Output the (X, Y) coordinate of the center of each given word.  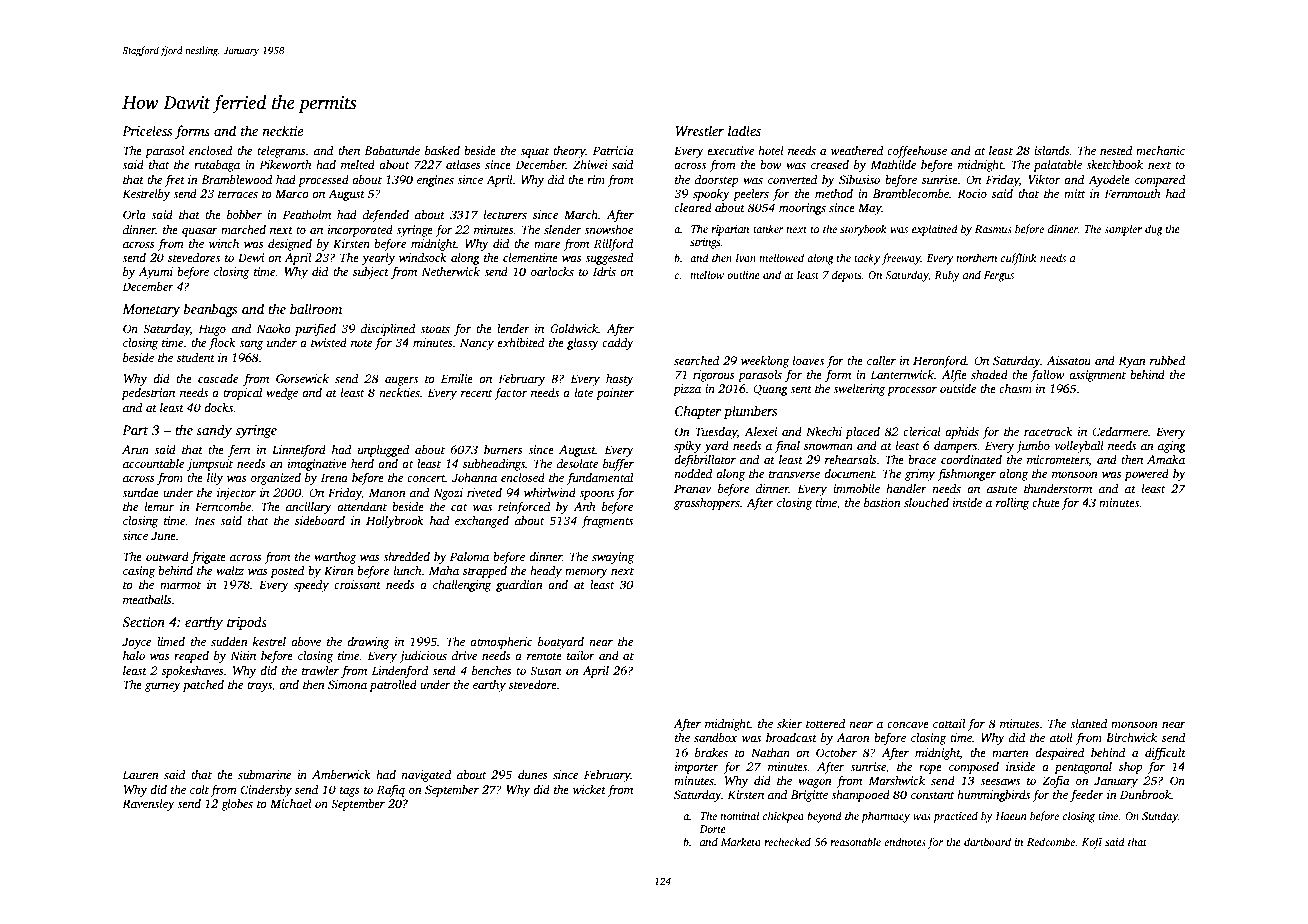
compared (1160, 181)
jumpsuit (210, 465)
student (196, 357)
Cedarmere (1120, 431)
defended (386, 215)
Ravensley (148, 805)
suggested (609, 259)
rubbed (1167, 360)
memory (586, 573)
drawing (368, 643)
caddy (618, 344)
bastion (882, 502)
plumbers (750, 412)
